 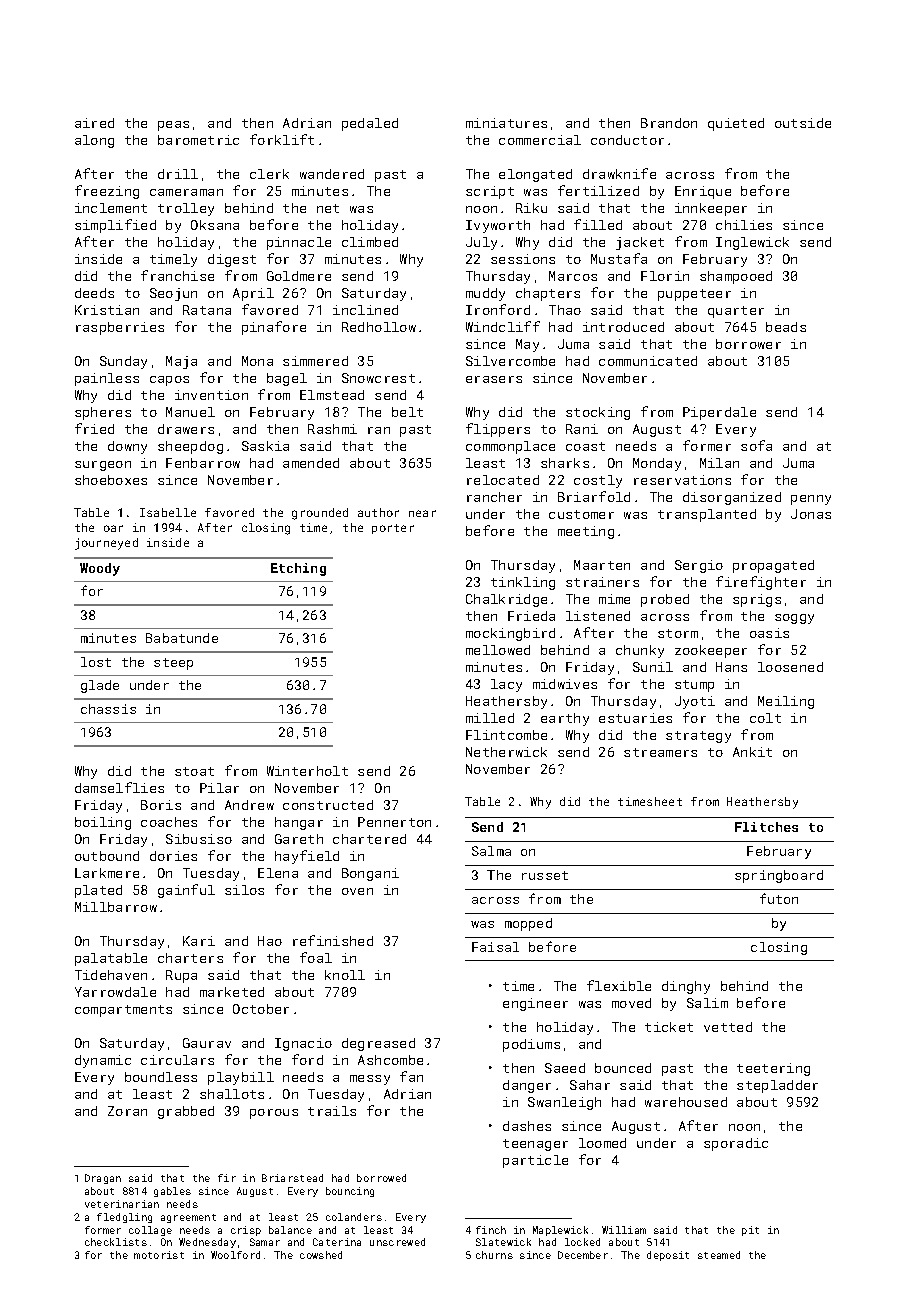 I want to click on franchise, so click(x=177, y=275).
